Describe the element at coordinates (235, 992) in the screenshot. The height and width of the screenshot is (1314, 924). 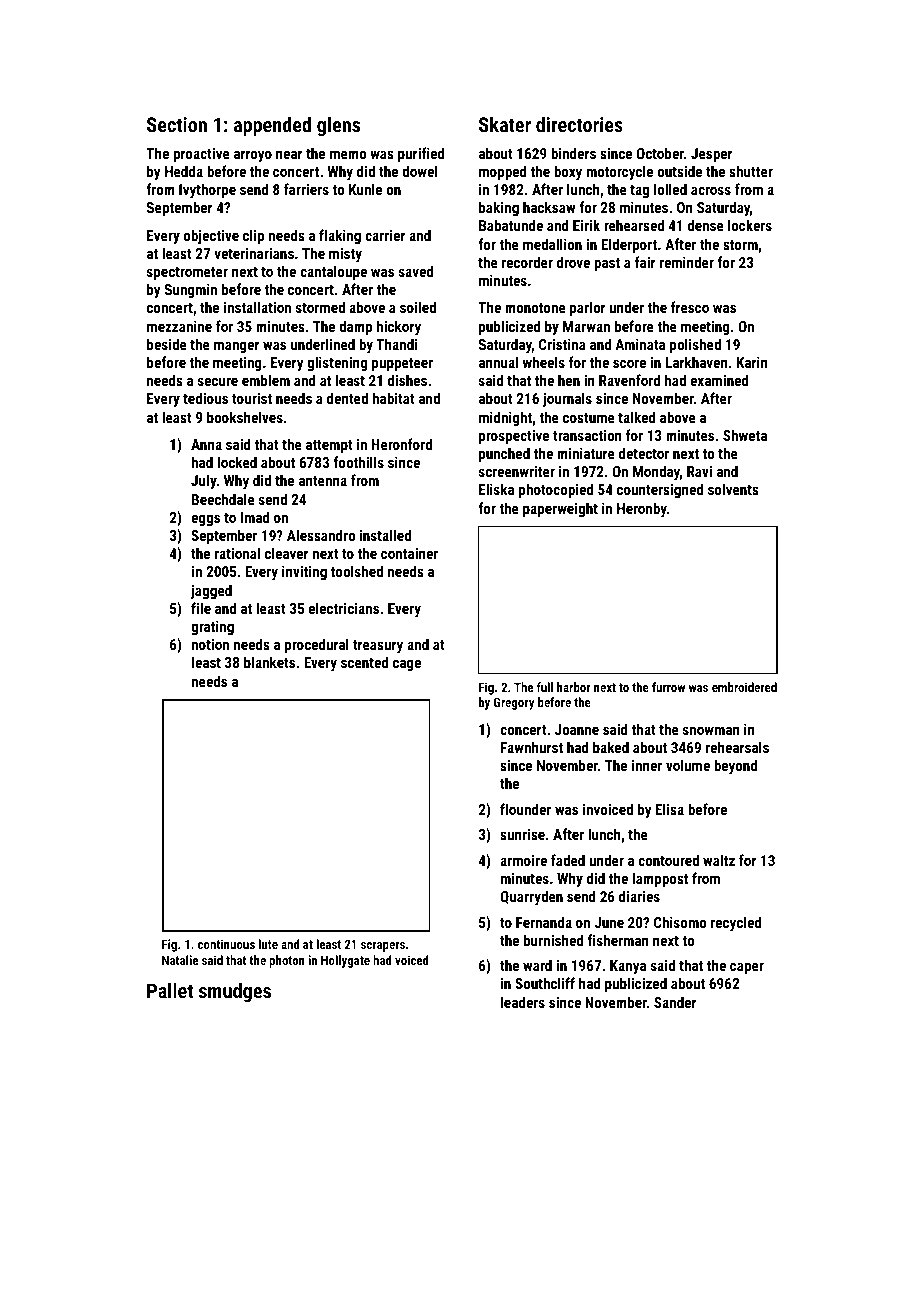
I see `smudges` at that location.
